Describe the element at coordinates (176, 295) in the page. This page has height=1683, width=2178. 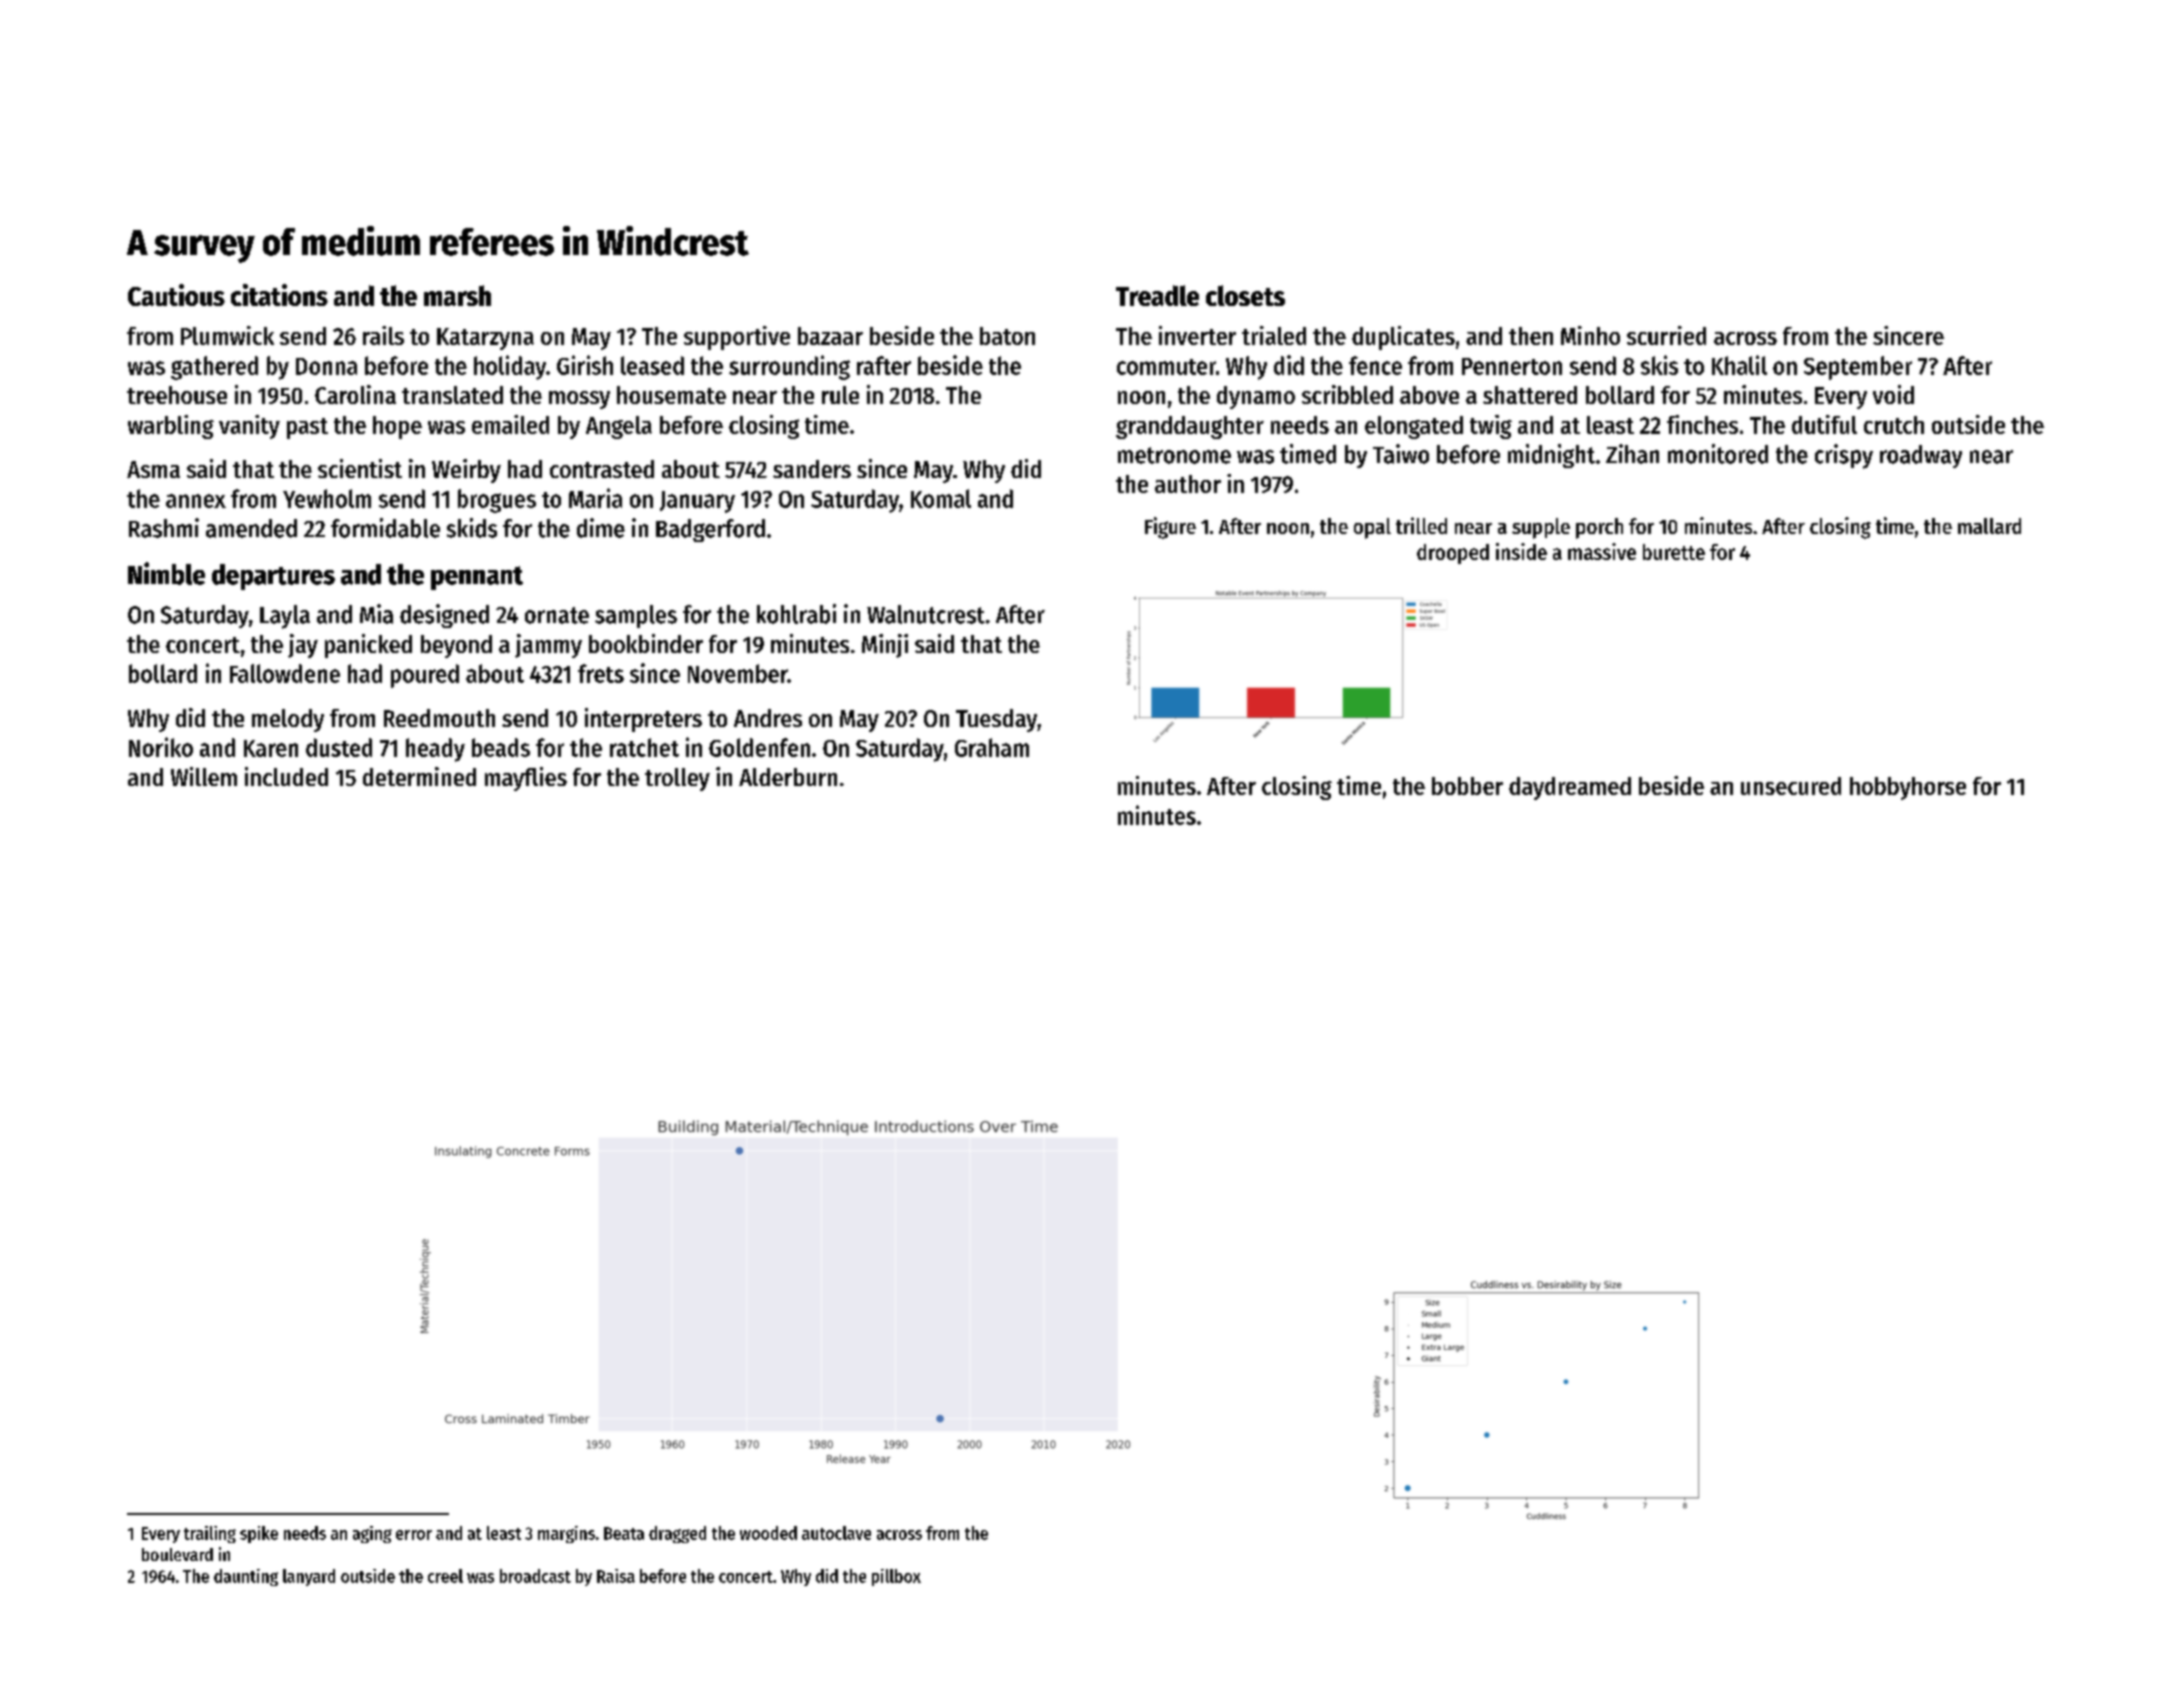
I see `Cautious` at that location.
